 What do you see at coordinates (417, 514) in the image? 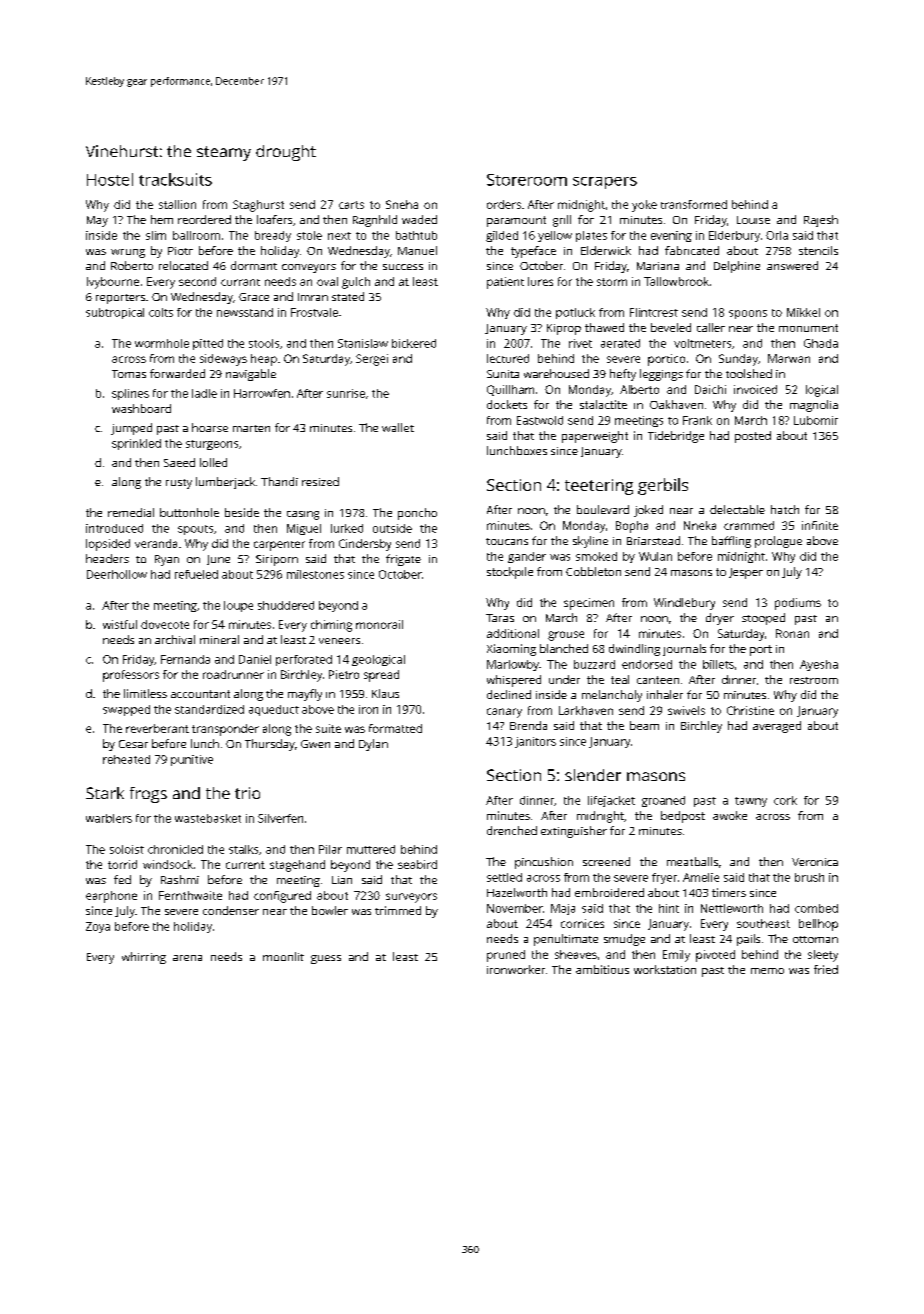
I see `poncho` at bounding box center [417, 514].
